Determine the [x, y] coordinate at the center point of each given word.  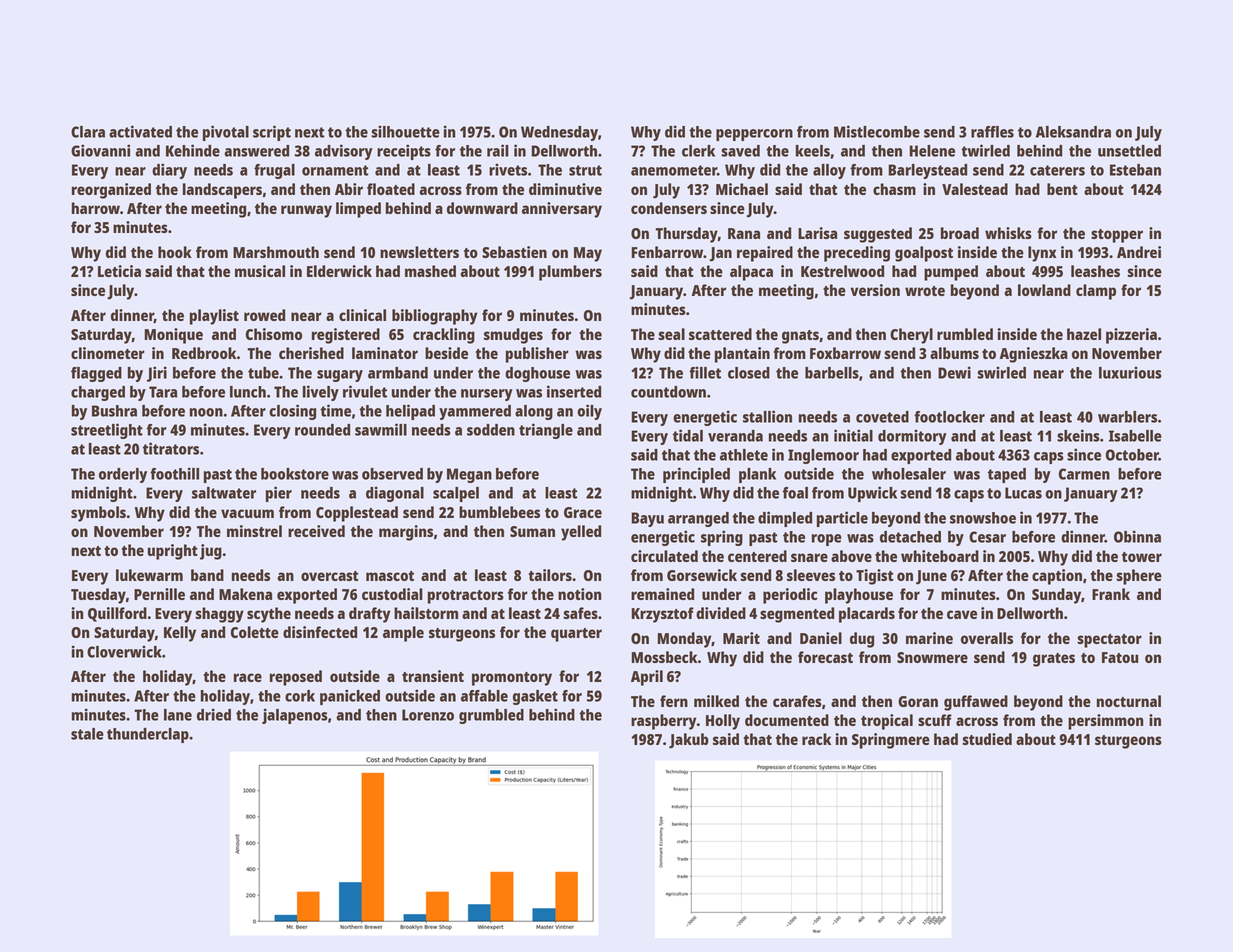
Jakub [689, 741]
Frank [1111, 594]
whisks [1008, 233]
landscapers [222, 191]
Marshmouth [276, 252]
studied [987, 739]
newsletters [419, 252]
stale [87, 734]
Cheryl [911, 336]
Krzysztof [662, 615]
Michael [742, 189]
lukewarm [149, 575]
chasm [894, 189]
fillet [705, 372]
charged [98, 393]
